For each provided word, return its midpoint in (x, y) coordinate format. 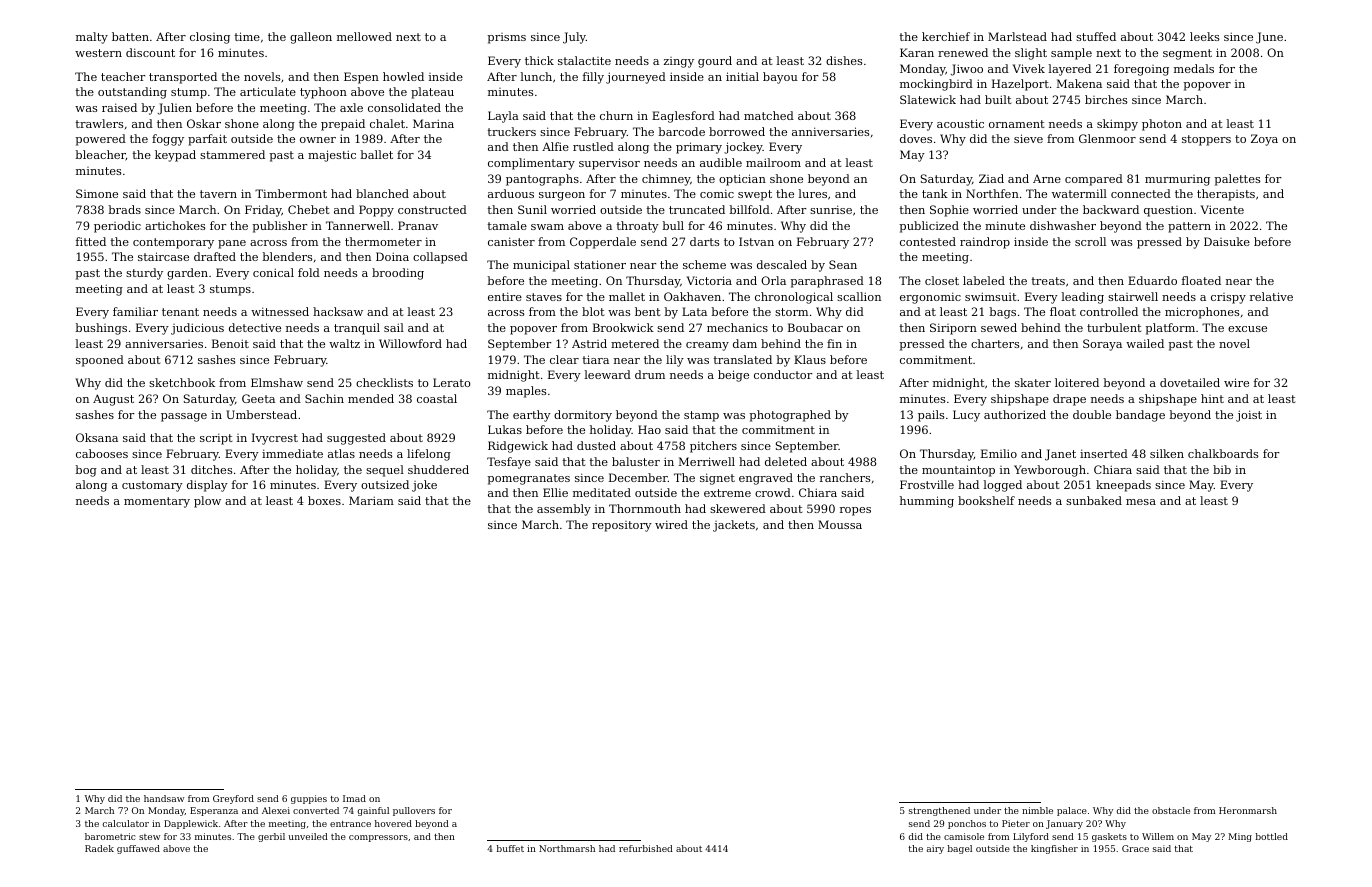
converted (316, 810)
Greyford (233, 799)
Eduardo (1152, 280)
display (207, 486)
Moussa (840, 524)
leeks (1204, 36)
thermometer (383, 241)
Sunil (532, 209)
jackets (734, 526)
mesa (1141, 502)
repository (622, 526)
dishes (844, 60)
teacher (123, 76)
